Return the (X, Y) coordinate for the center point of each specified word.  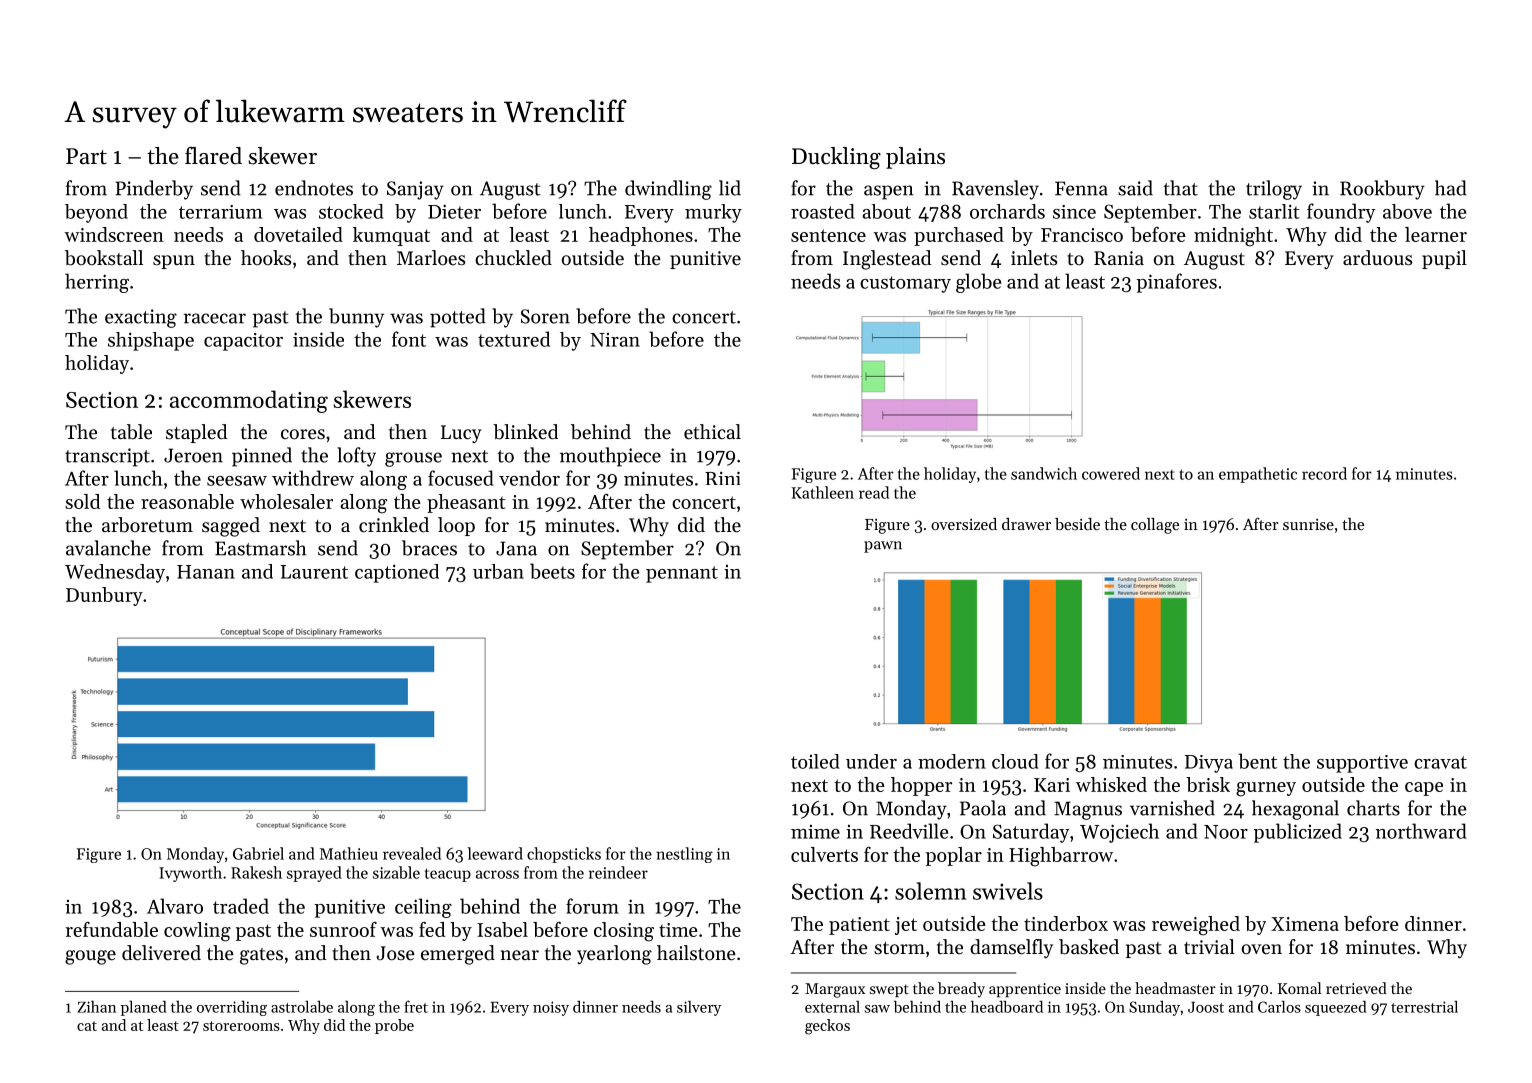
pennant (682, 574)
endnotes (314, 188)
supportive (1362, 764)
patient (859, 926)
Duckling (836, 158)
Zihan (97, 1007)
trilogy (1274, 190)
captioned (397, 573)
